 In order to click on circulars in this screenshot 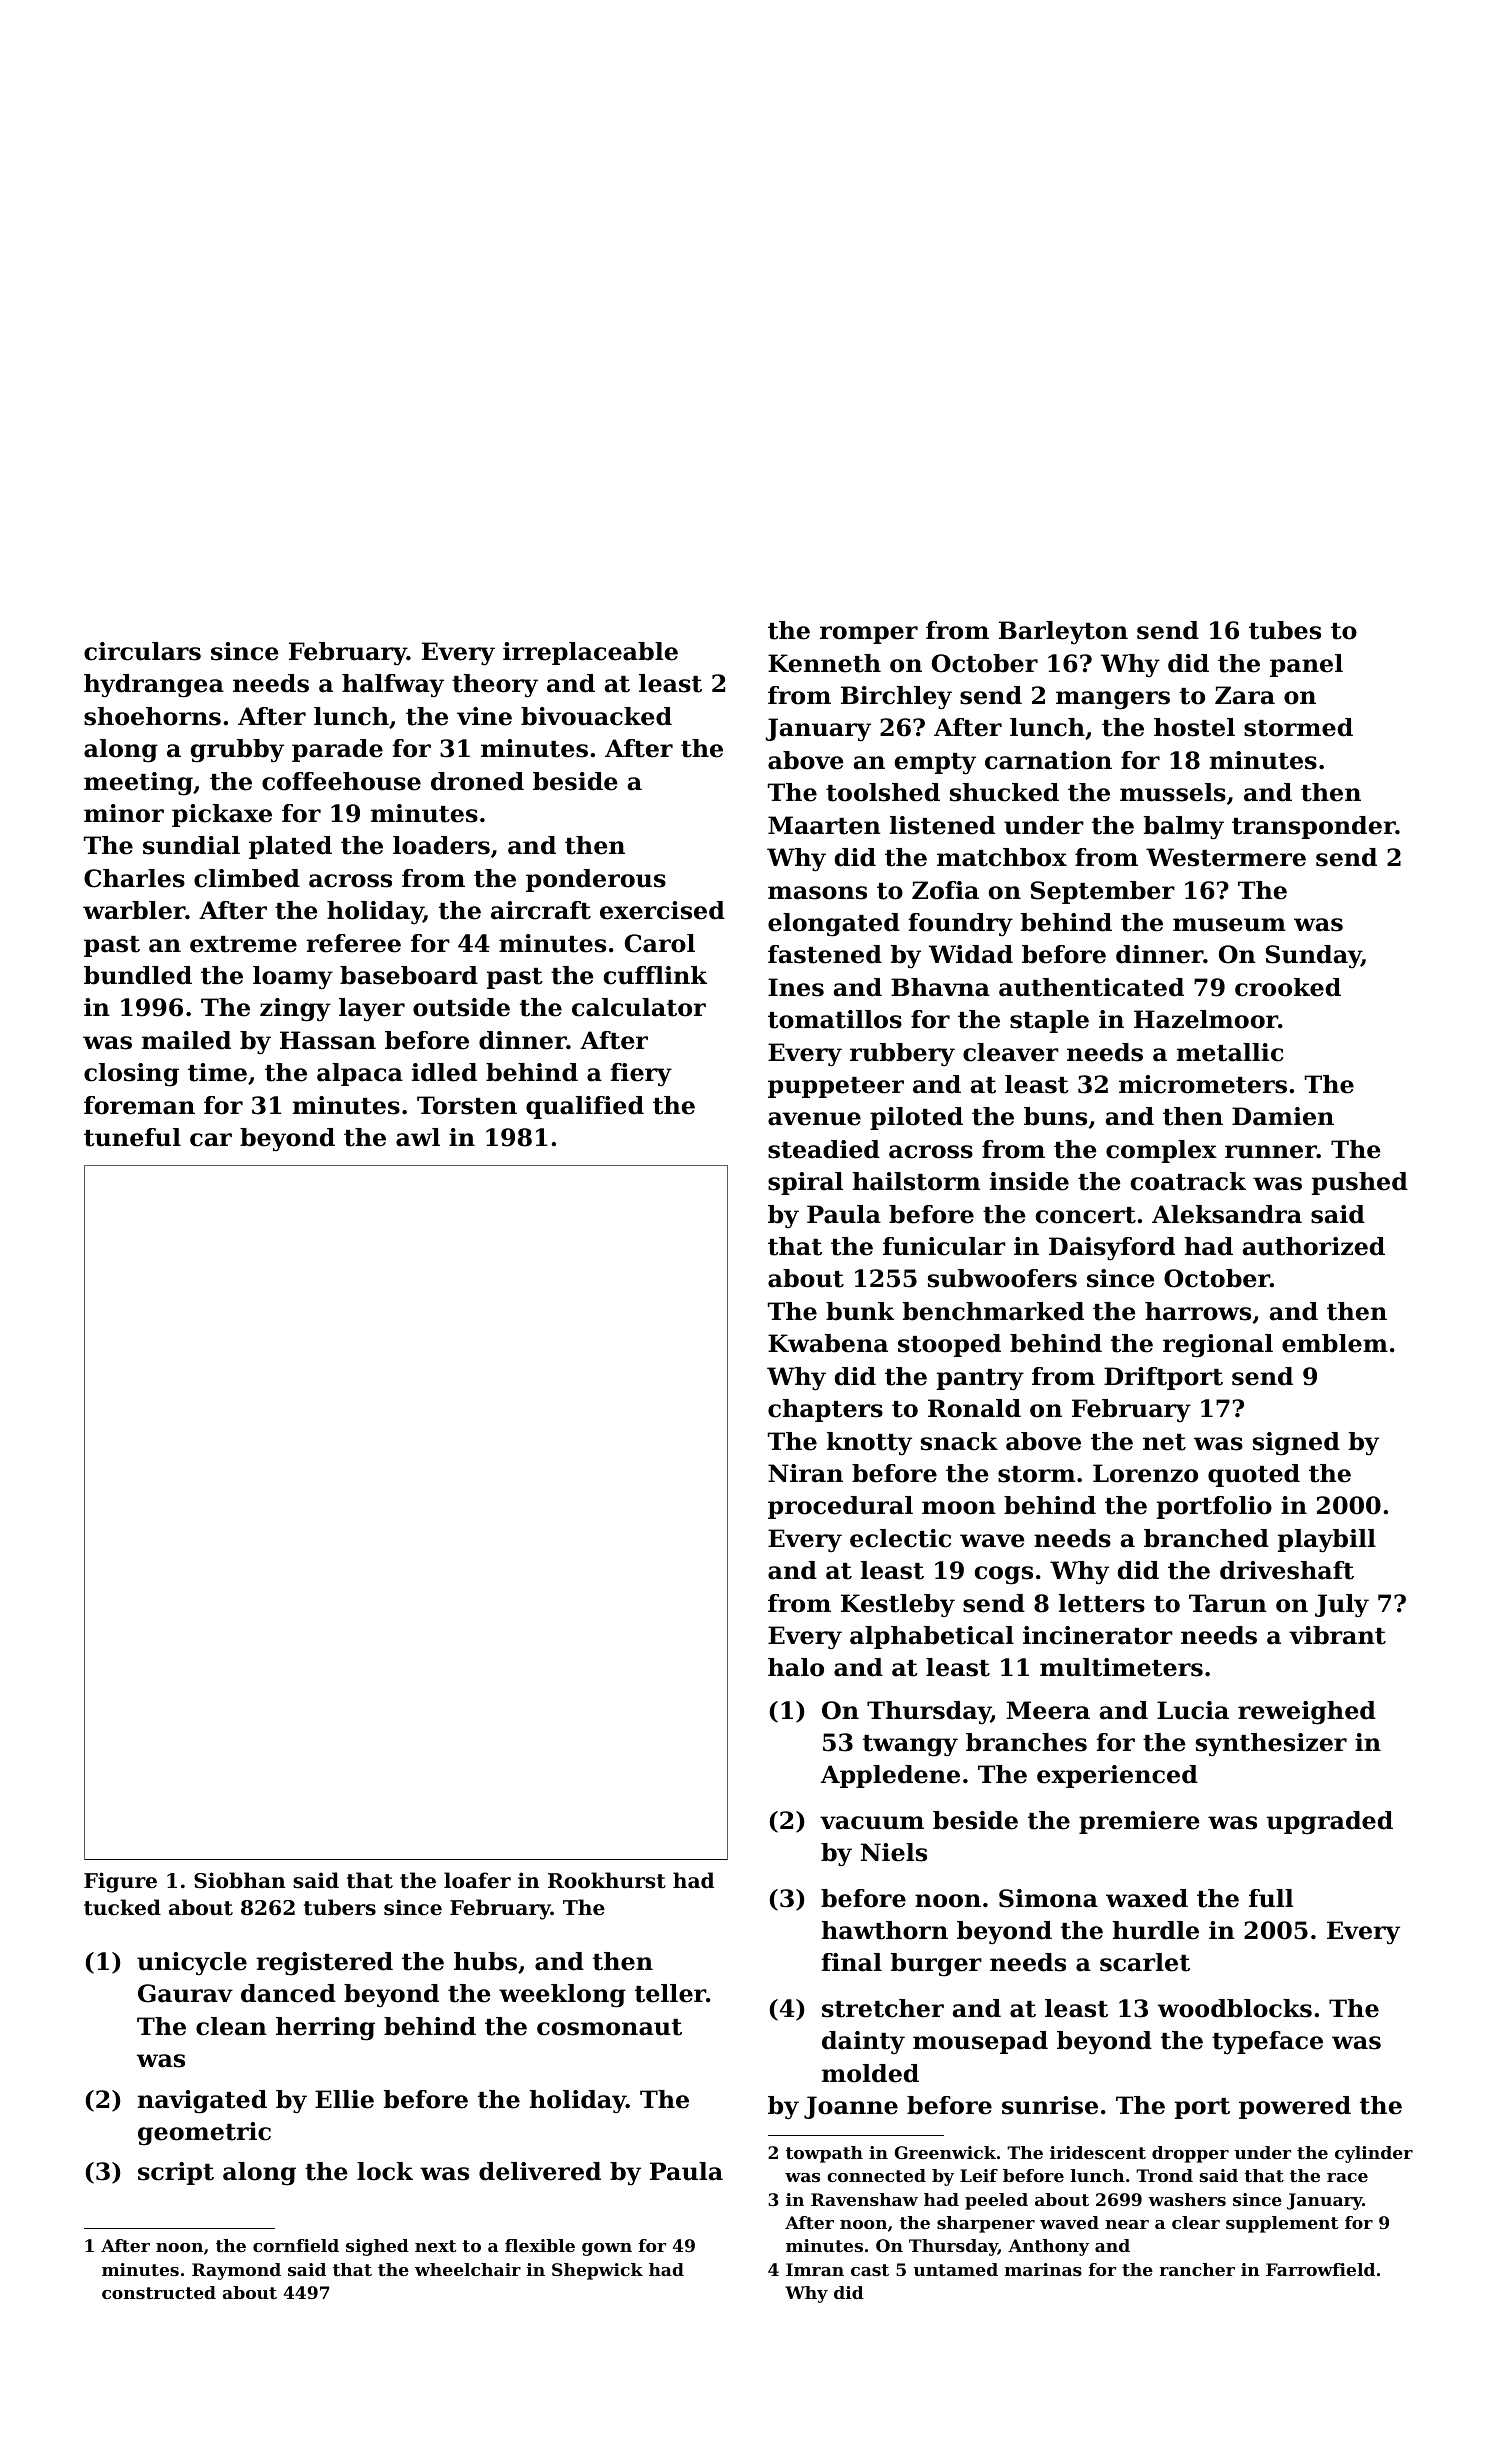, I will do `click(142, 651)`.
